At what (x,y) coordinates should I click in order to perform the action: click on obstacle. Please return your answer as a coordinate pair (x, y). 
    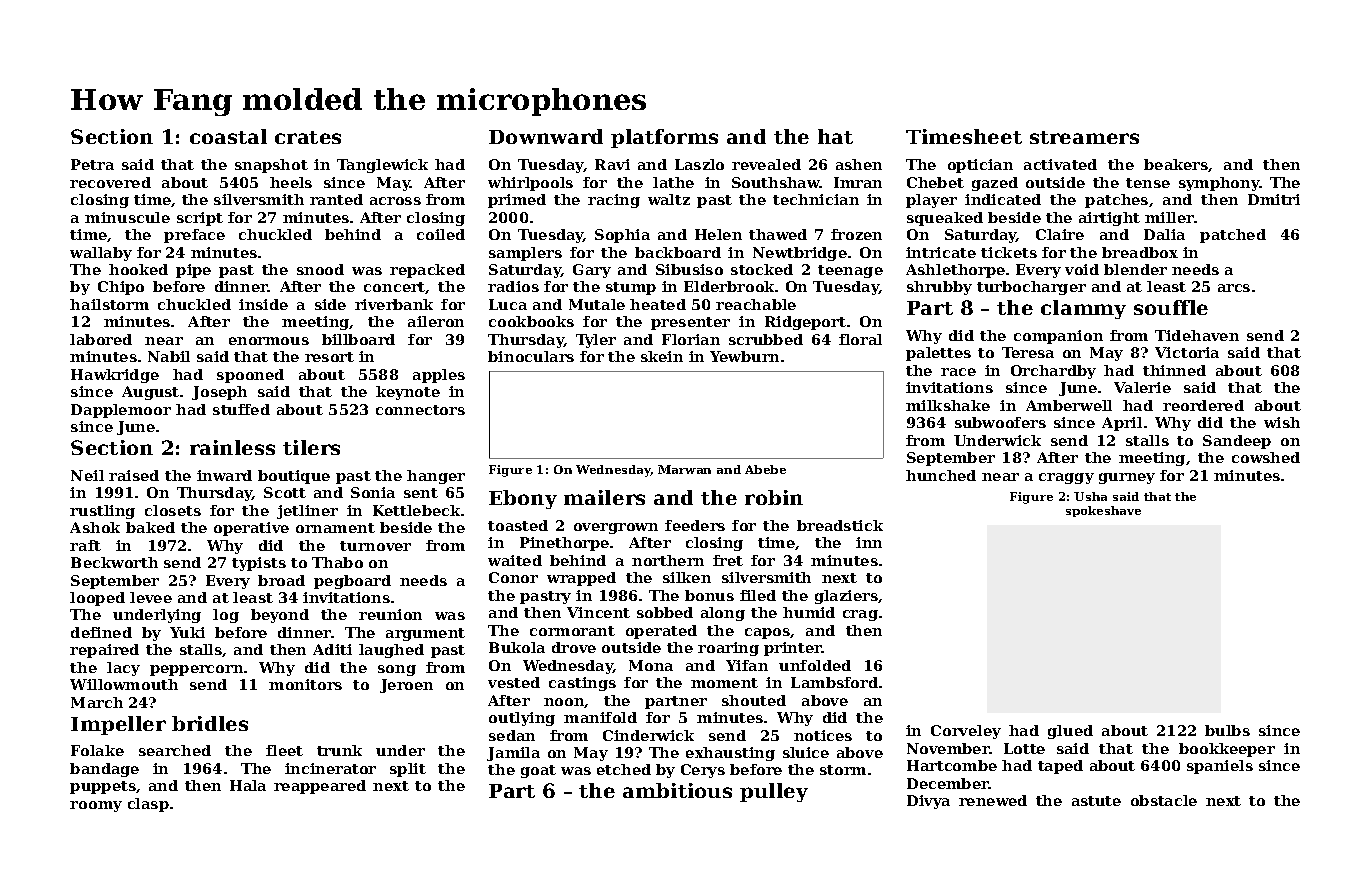
    Looking at the image, I should click on (1164, 800).
